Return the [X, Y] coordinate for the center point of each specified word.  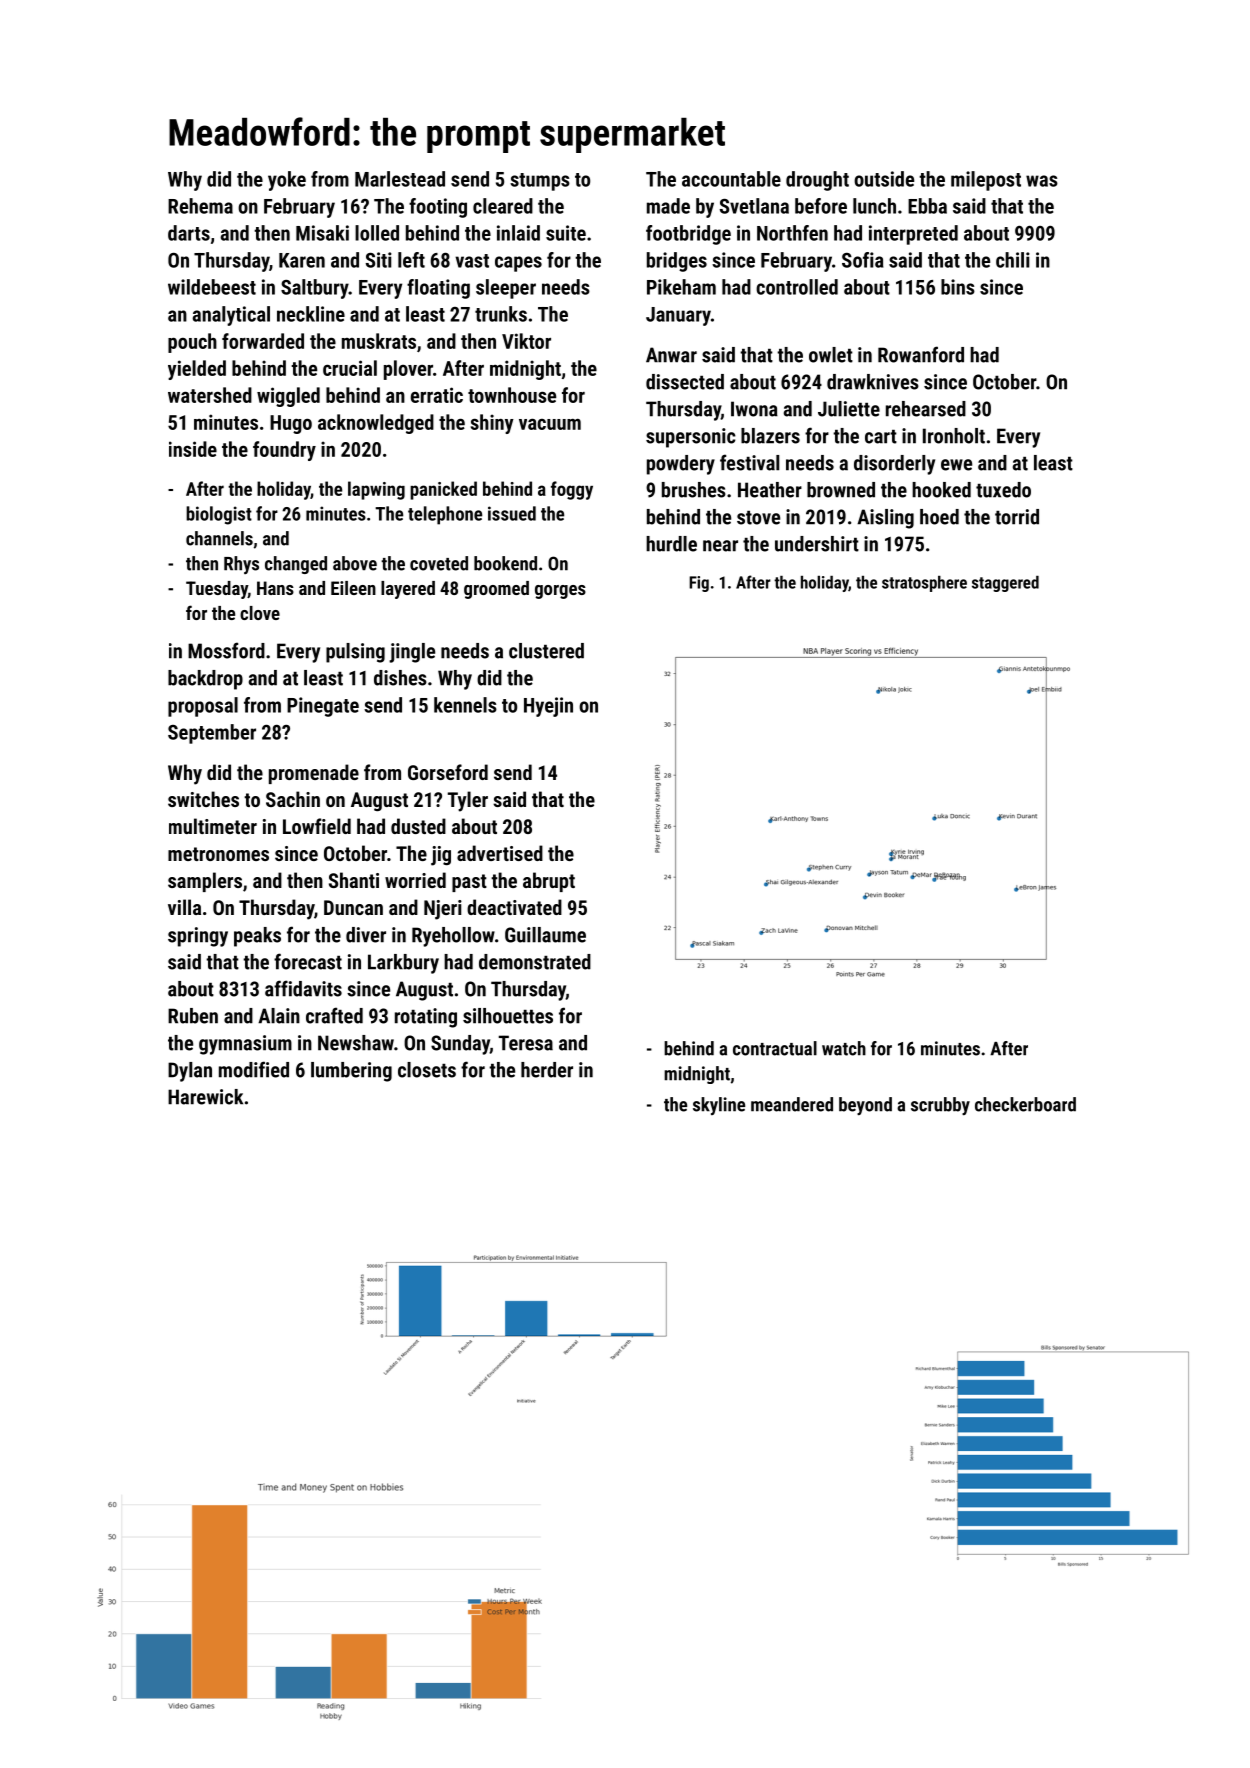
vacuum [550, 424]
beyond [865, 1106]
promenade [314, 774]
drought [817, 181]
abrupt [549, 882]
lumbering [351, 1072]
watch [844, 1048]
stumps [540, 182]
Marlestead [400, 179]
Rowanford [921, 354]
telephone [445, 515]
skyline [719, 1106]
